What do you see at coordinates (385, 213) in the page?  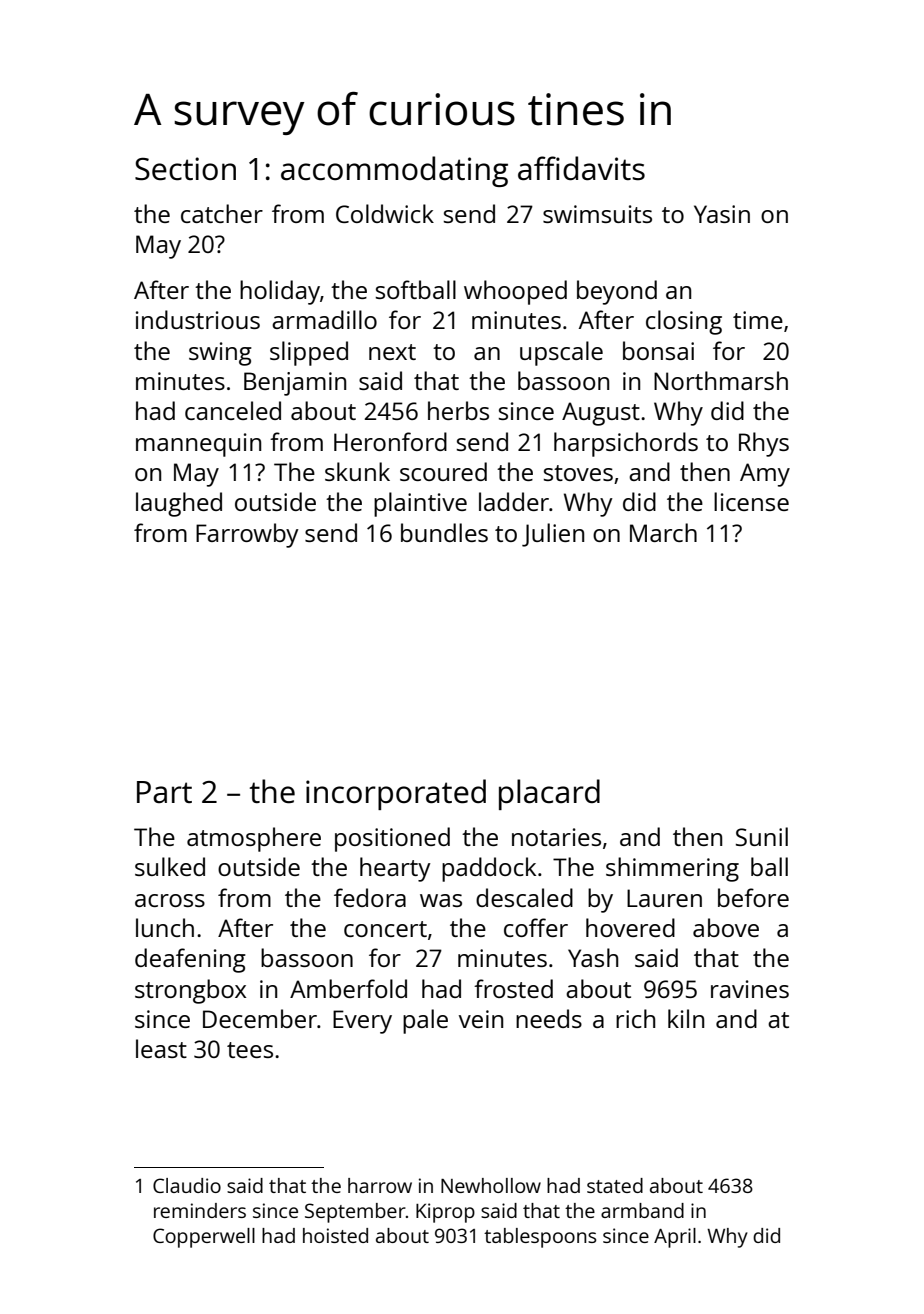 I see `Coldwick` at bounding box center [385, 213].
